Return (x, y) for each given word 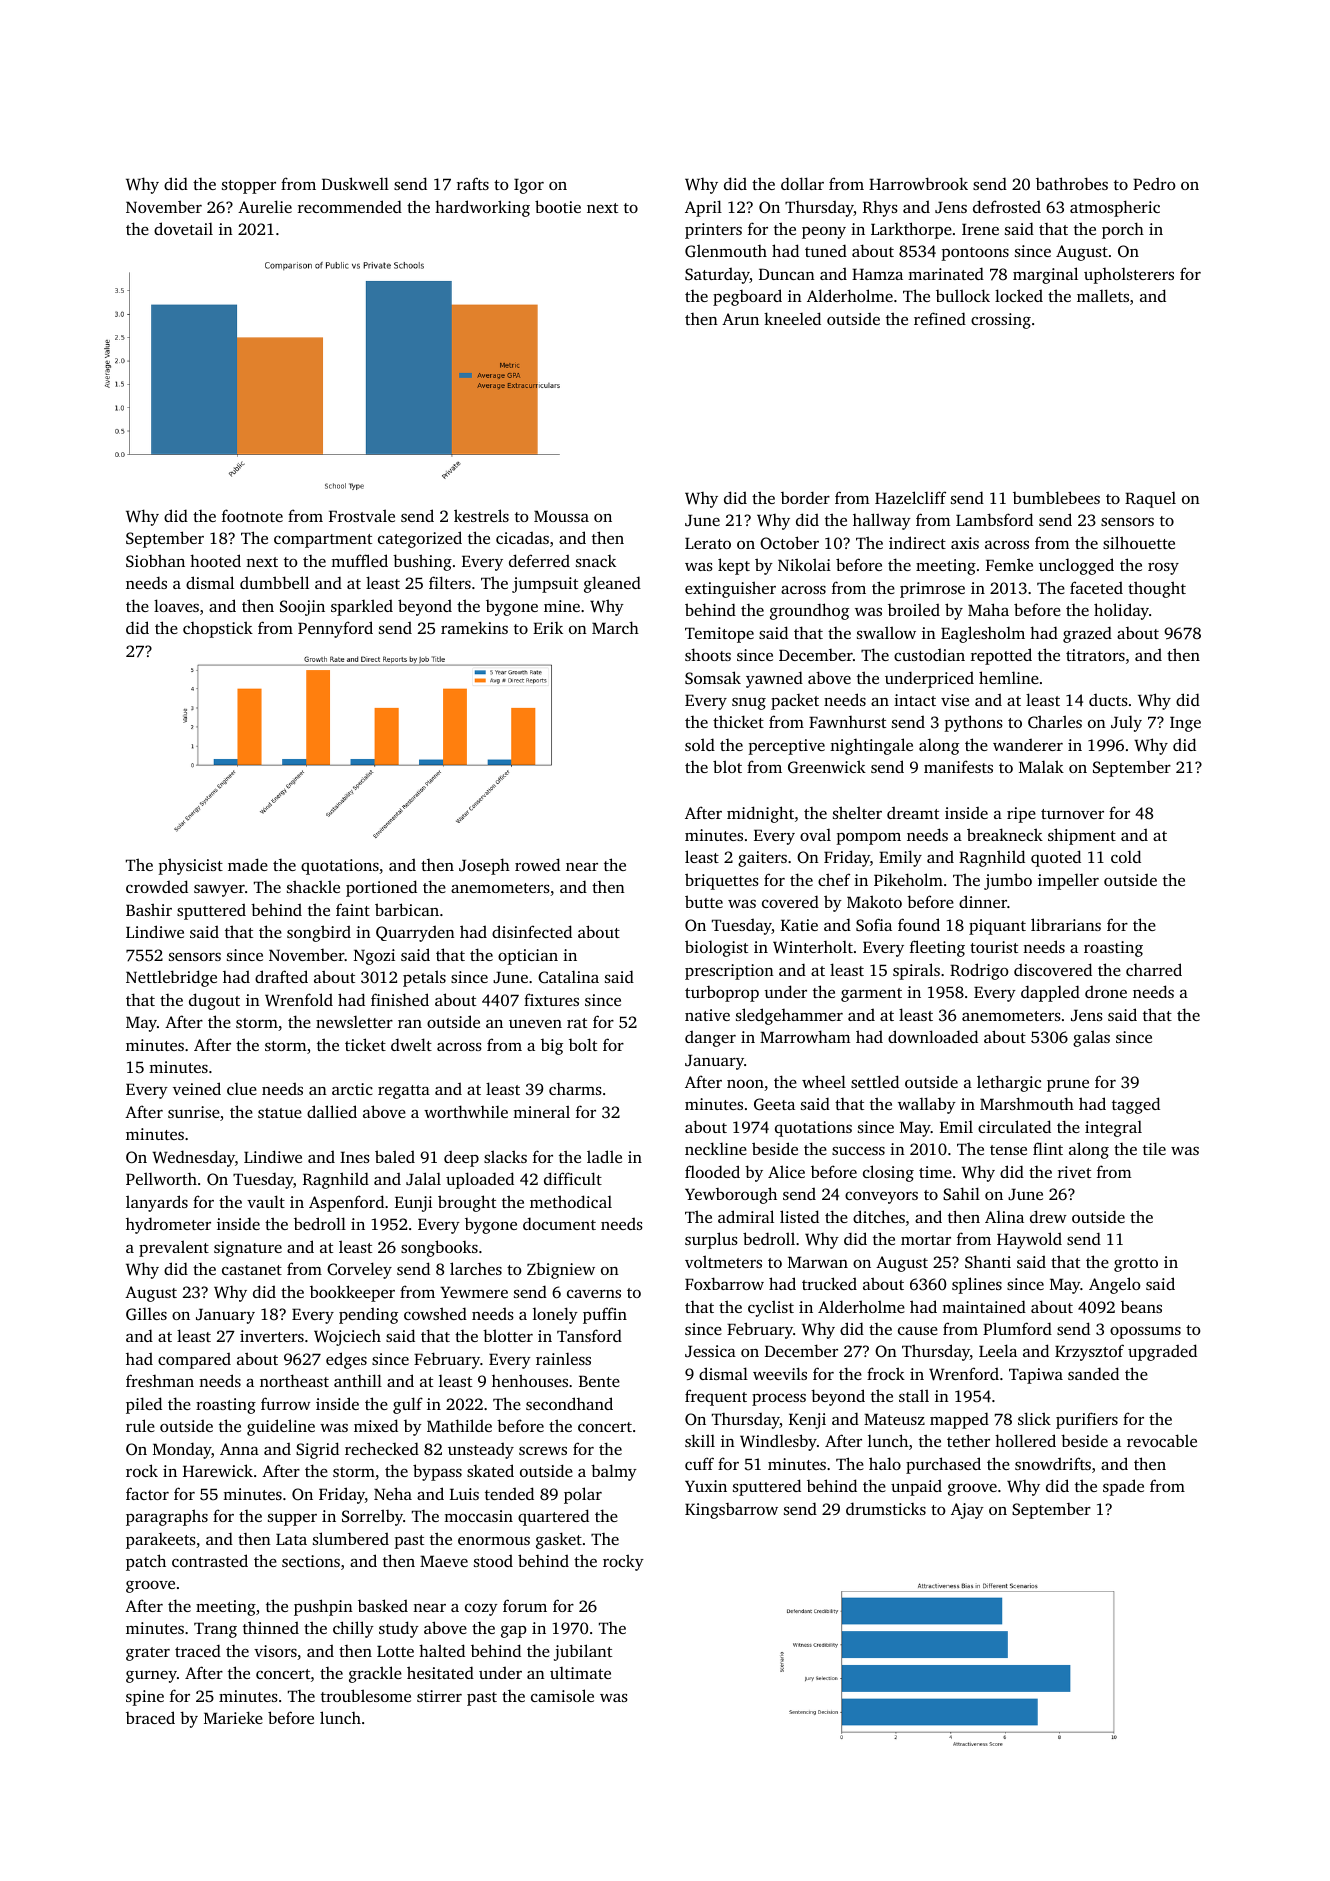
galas (1091, 1038)
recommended (350, 206)
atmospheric (1115, 208)
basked (383, 1605)
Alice (786, 1171)
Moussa (561, 516)
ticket (365, 1044)
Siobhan (155, 560)
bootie (558, 206)
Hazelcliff (910, 497)
